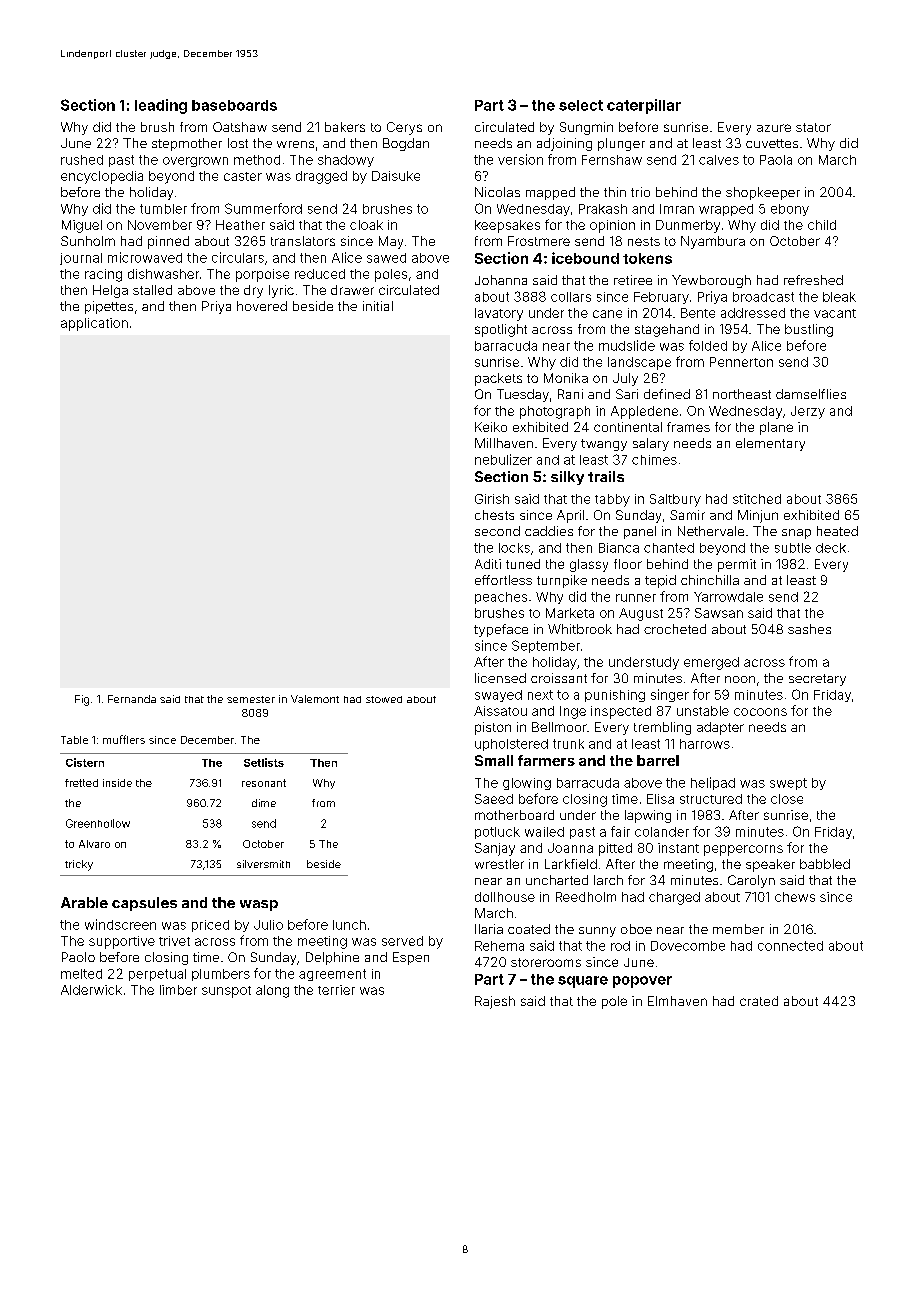 This screenshot has width=924, height=1308. Describe the element at coordinates (661, 298) in the screenshot. I see `February` at that location.
